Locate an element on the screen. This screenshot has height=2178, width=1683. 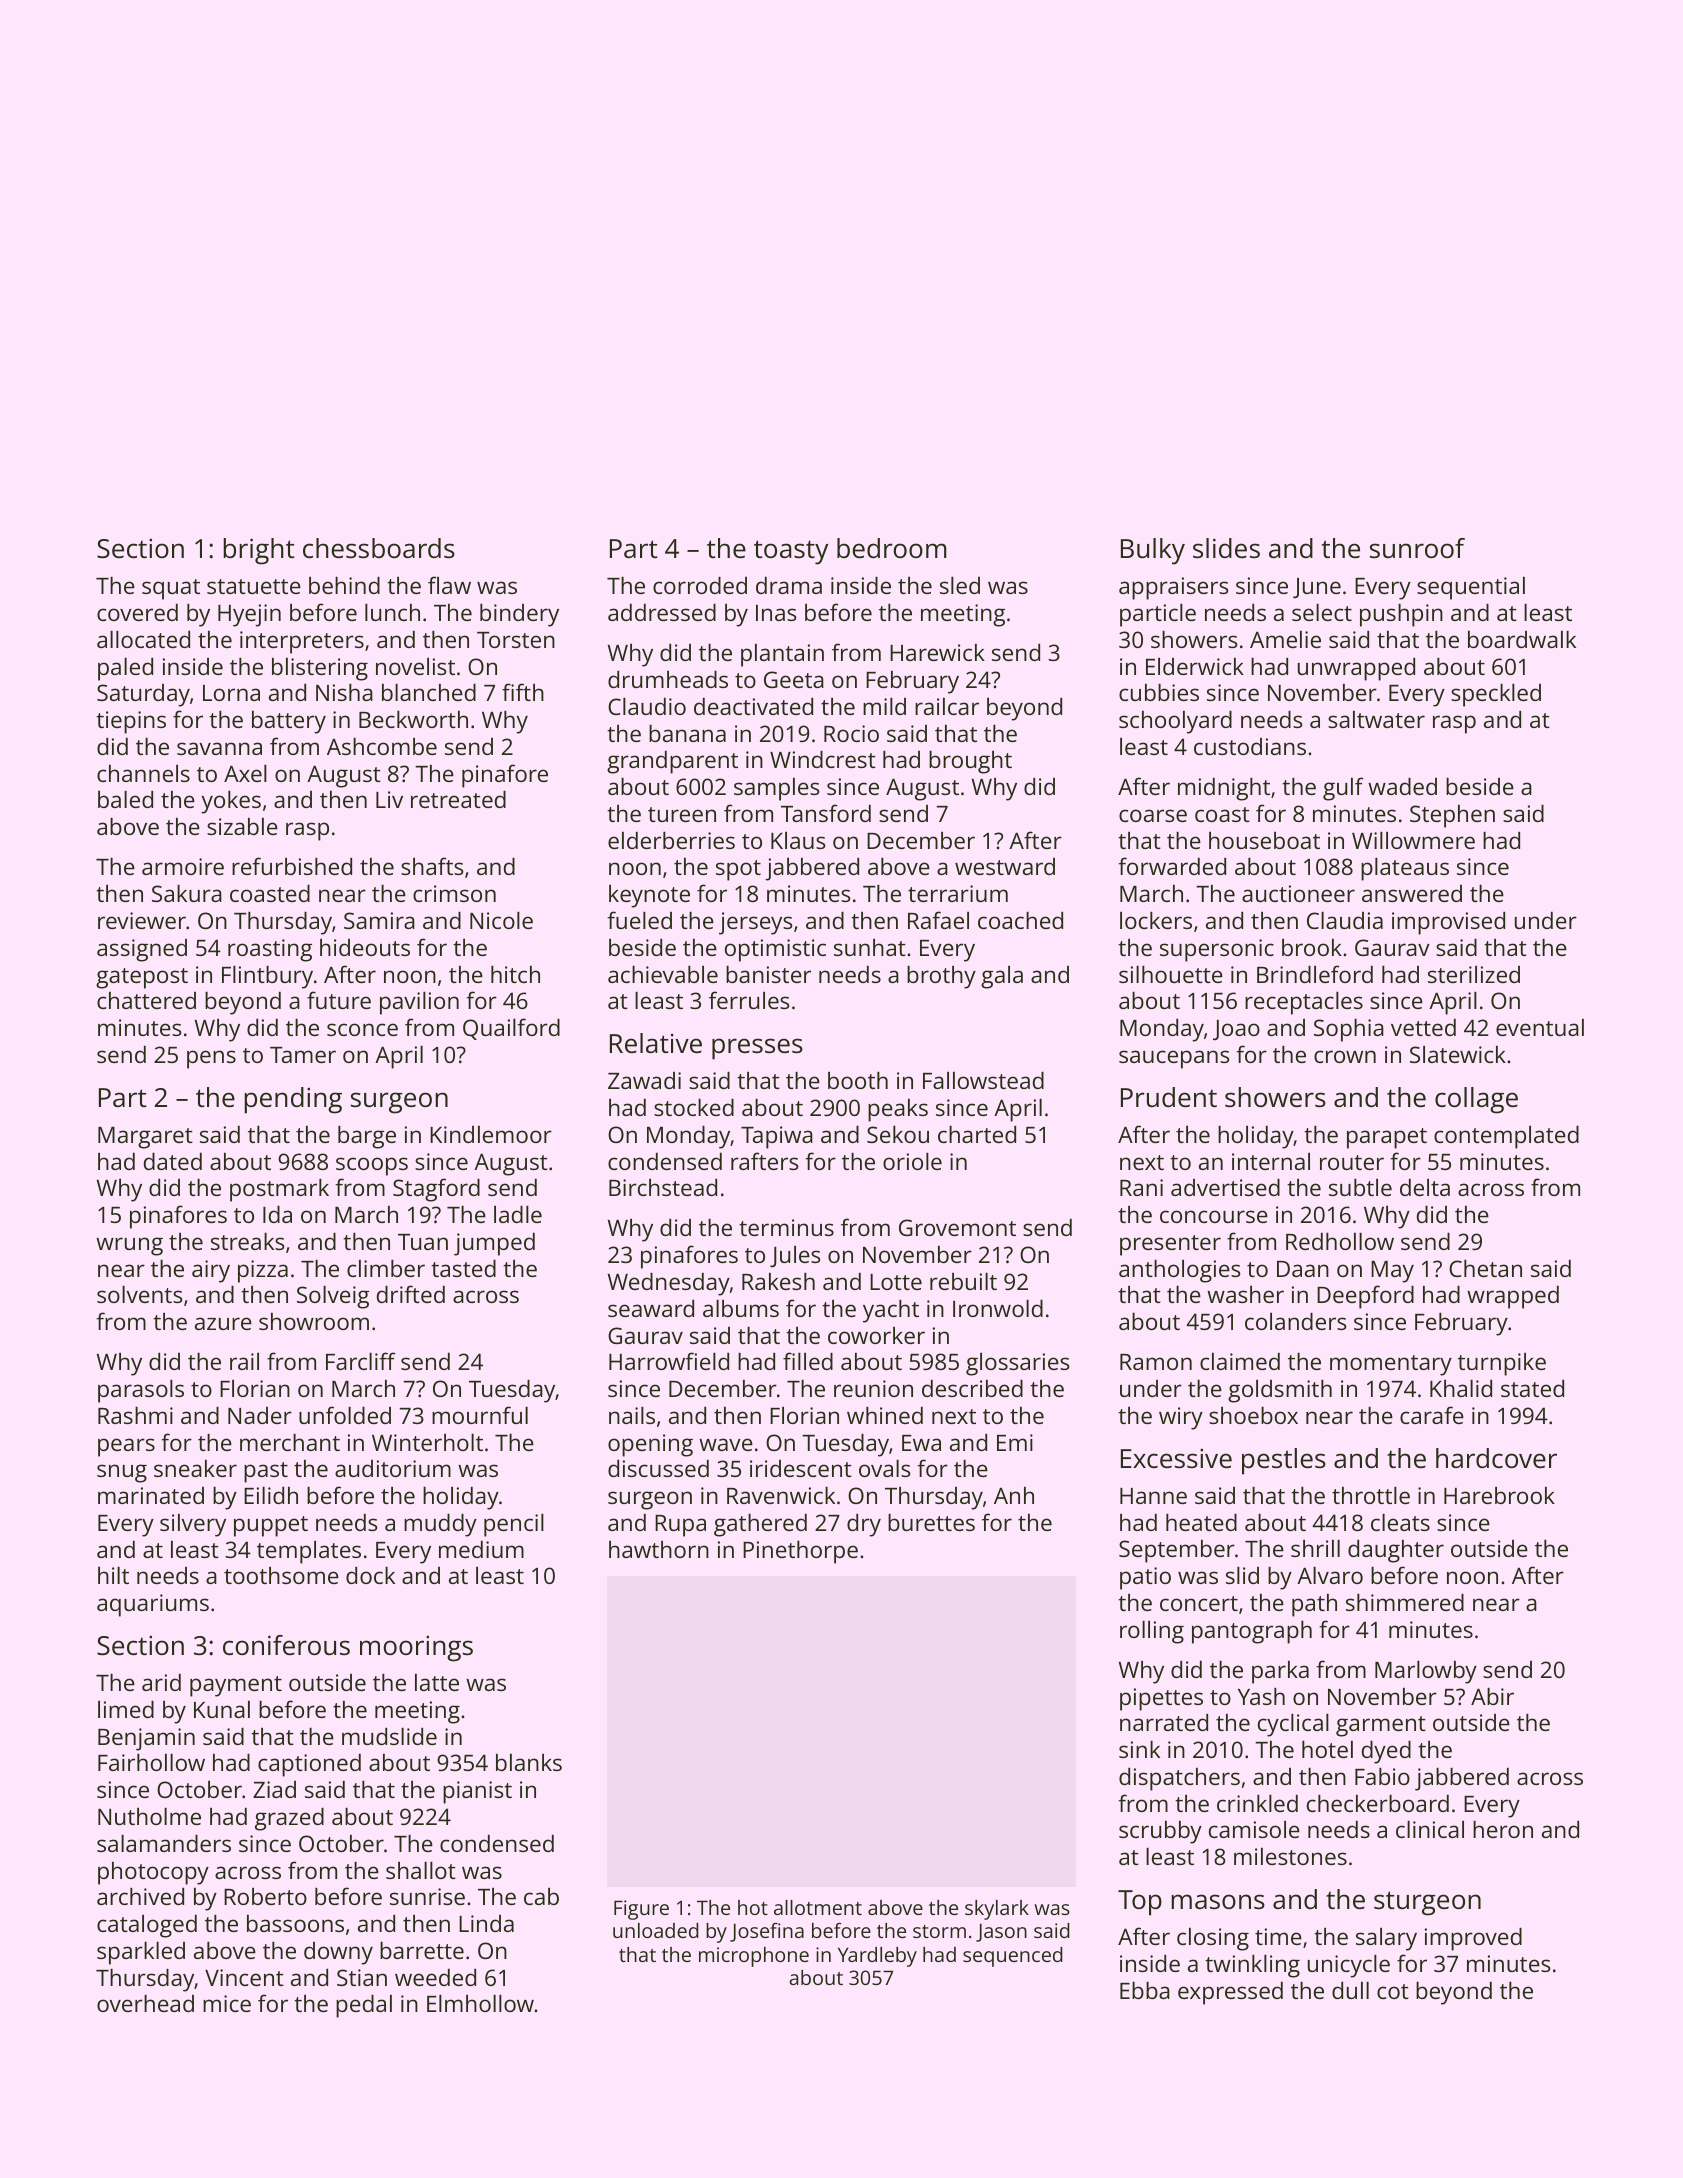
coworker is located at coordinates (876, 1335).
